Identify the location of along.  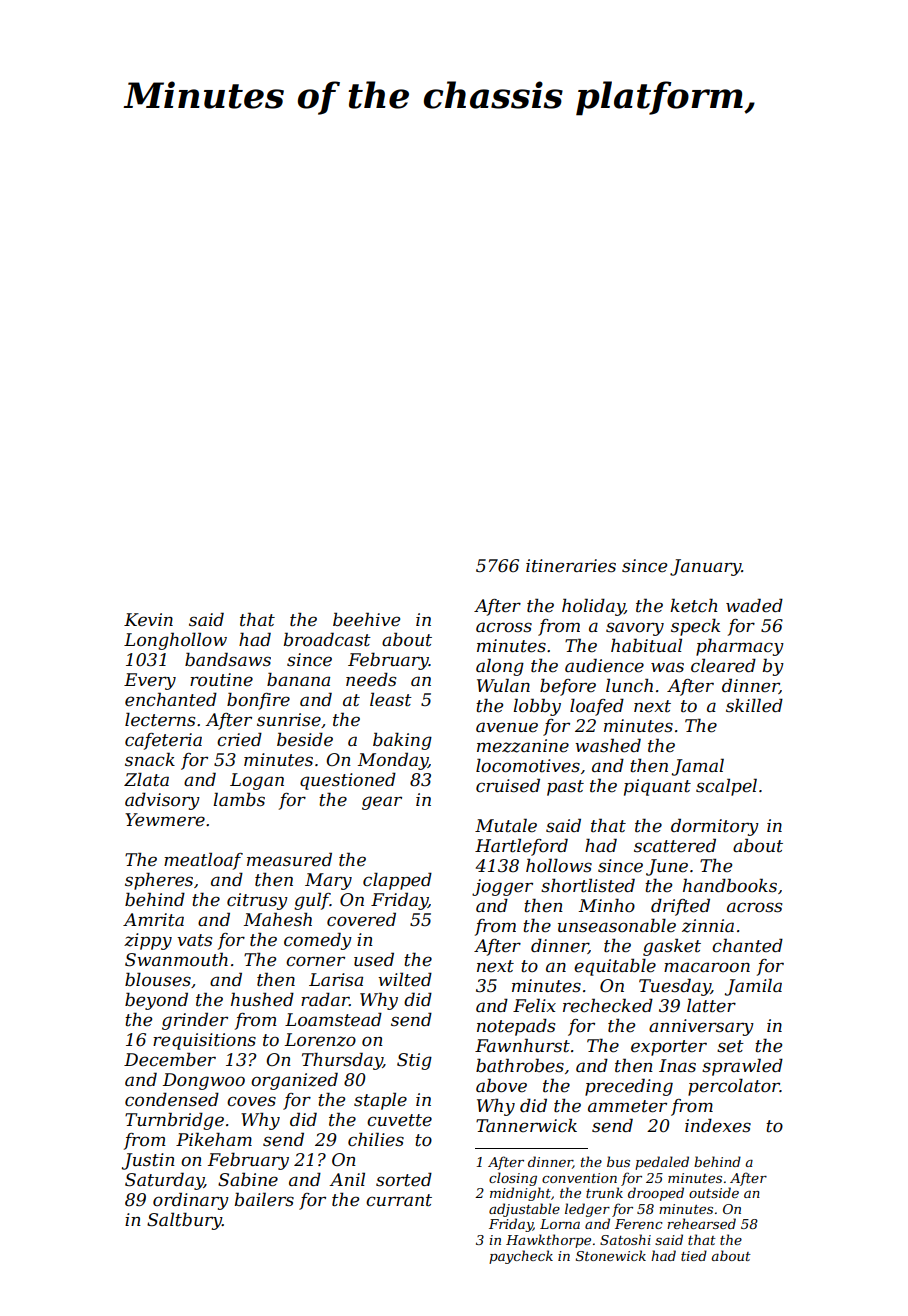
(500, 667).
